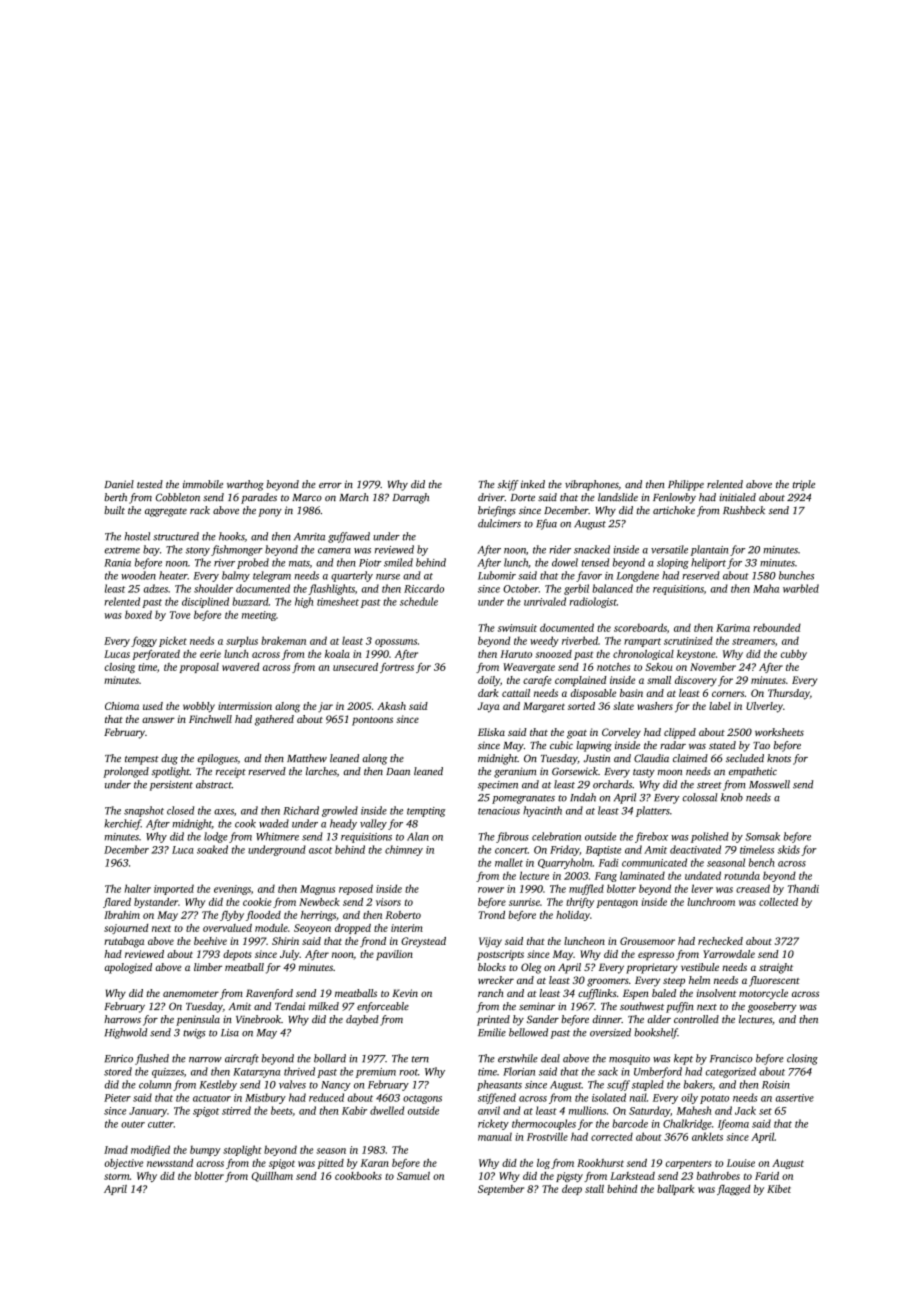  I want to click on foggy, so click(144, 641).
